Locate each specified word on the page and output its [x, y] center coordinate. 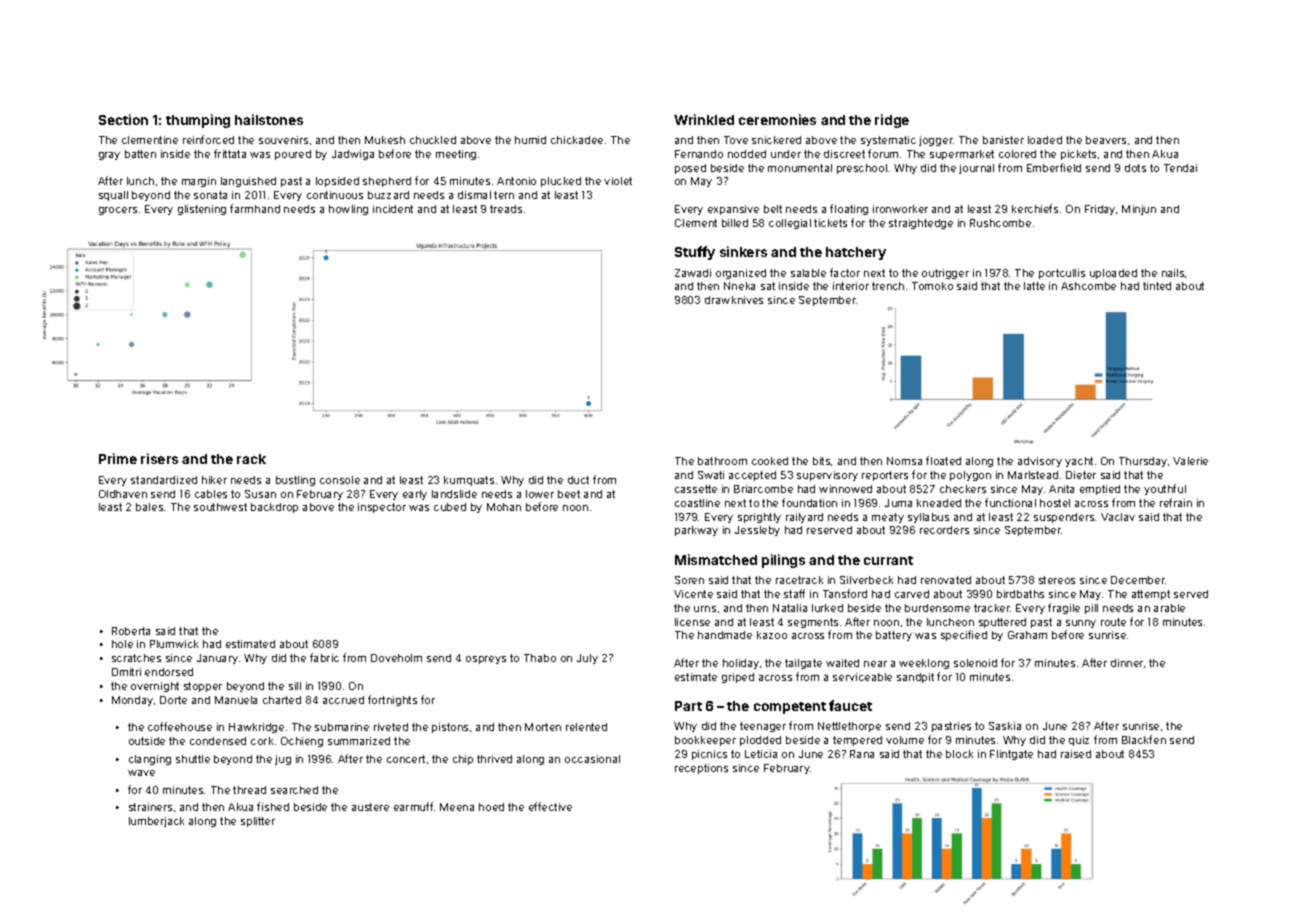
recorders [944, 530]
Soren [689, 580]
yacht [1079, 462]
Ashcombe [1088, 286]
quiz [1079, 741]
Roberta [131, 631]
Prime [118, 458]
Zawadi [693, 273]
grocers [118, 211]
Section [123, 119]
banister [1003, 140]
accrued [343, 700]
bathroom [722, 461]
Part [688, 706]
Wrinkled [704, 119]
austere [370, 807]
